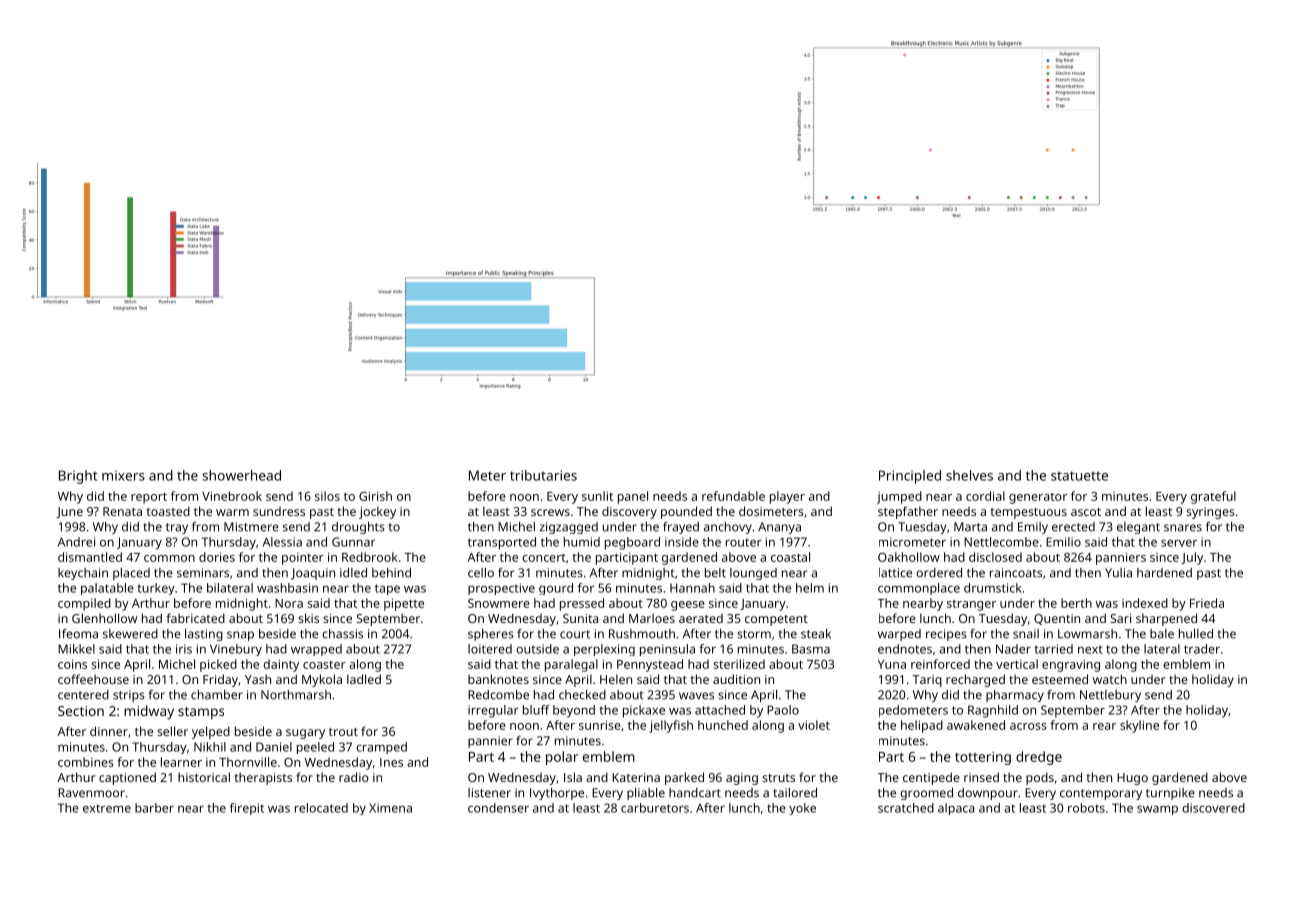 This document has width=1308, height=924. Describe the element at coordinates (562, 758) in the document. I see `polar` at that location.
